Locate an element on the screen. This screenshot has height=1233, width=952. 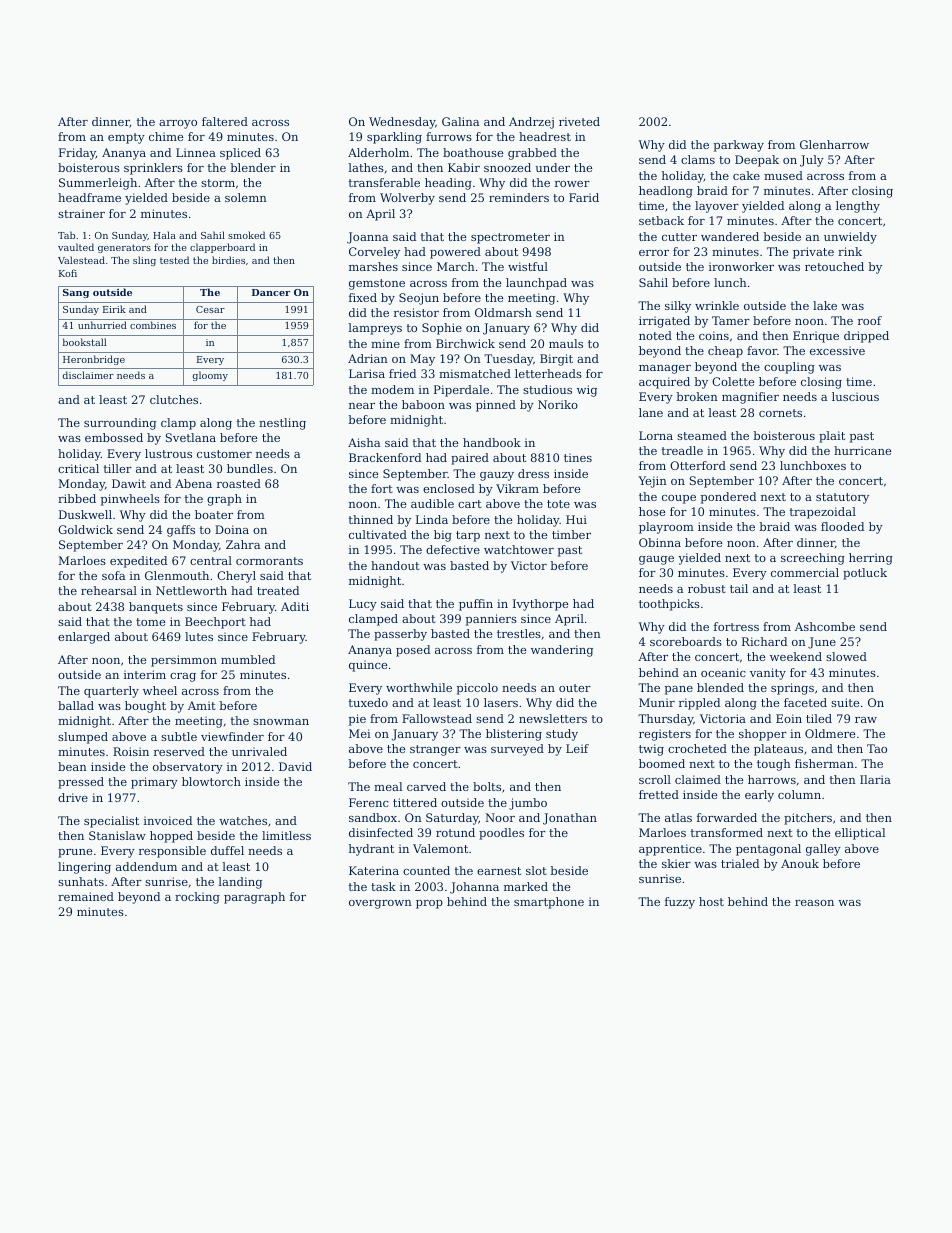
unhurried is located at coordinates (102, 325).
